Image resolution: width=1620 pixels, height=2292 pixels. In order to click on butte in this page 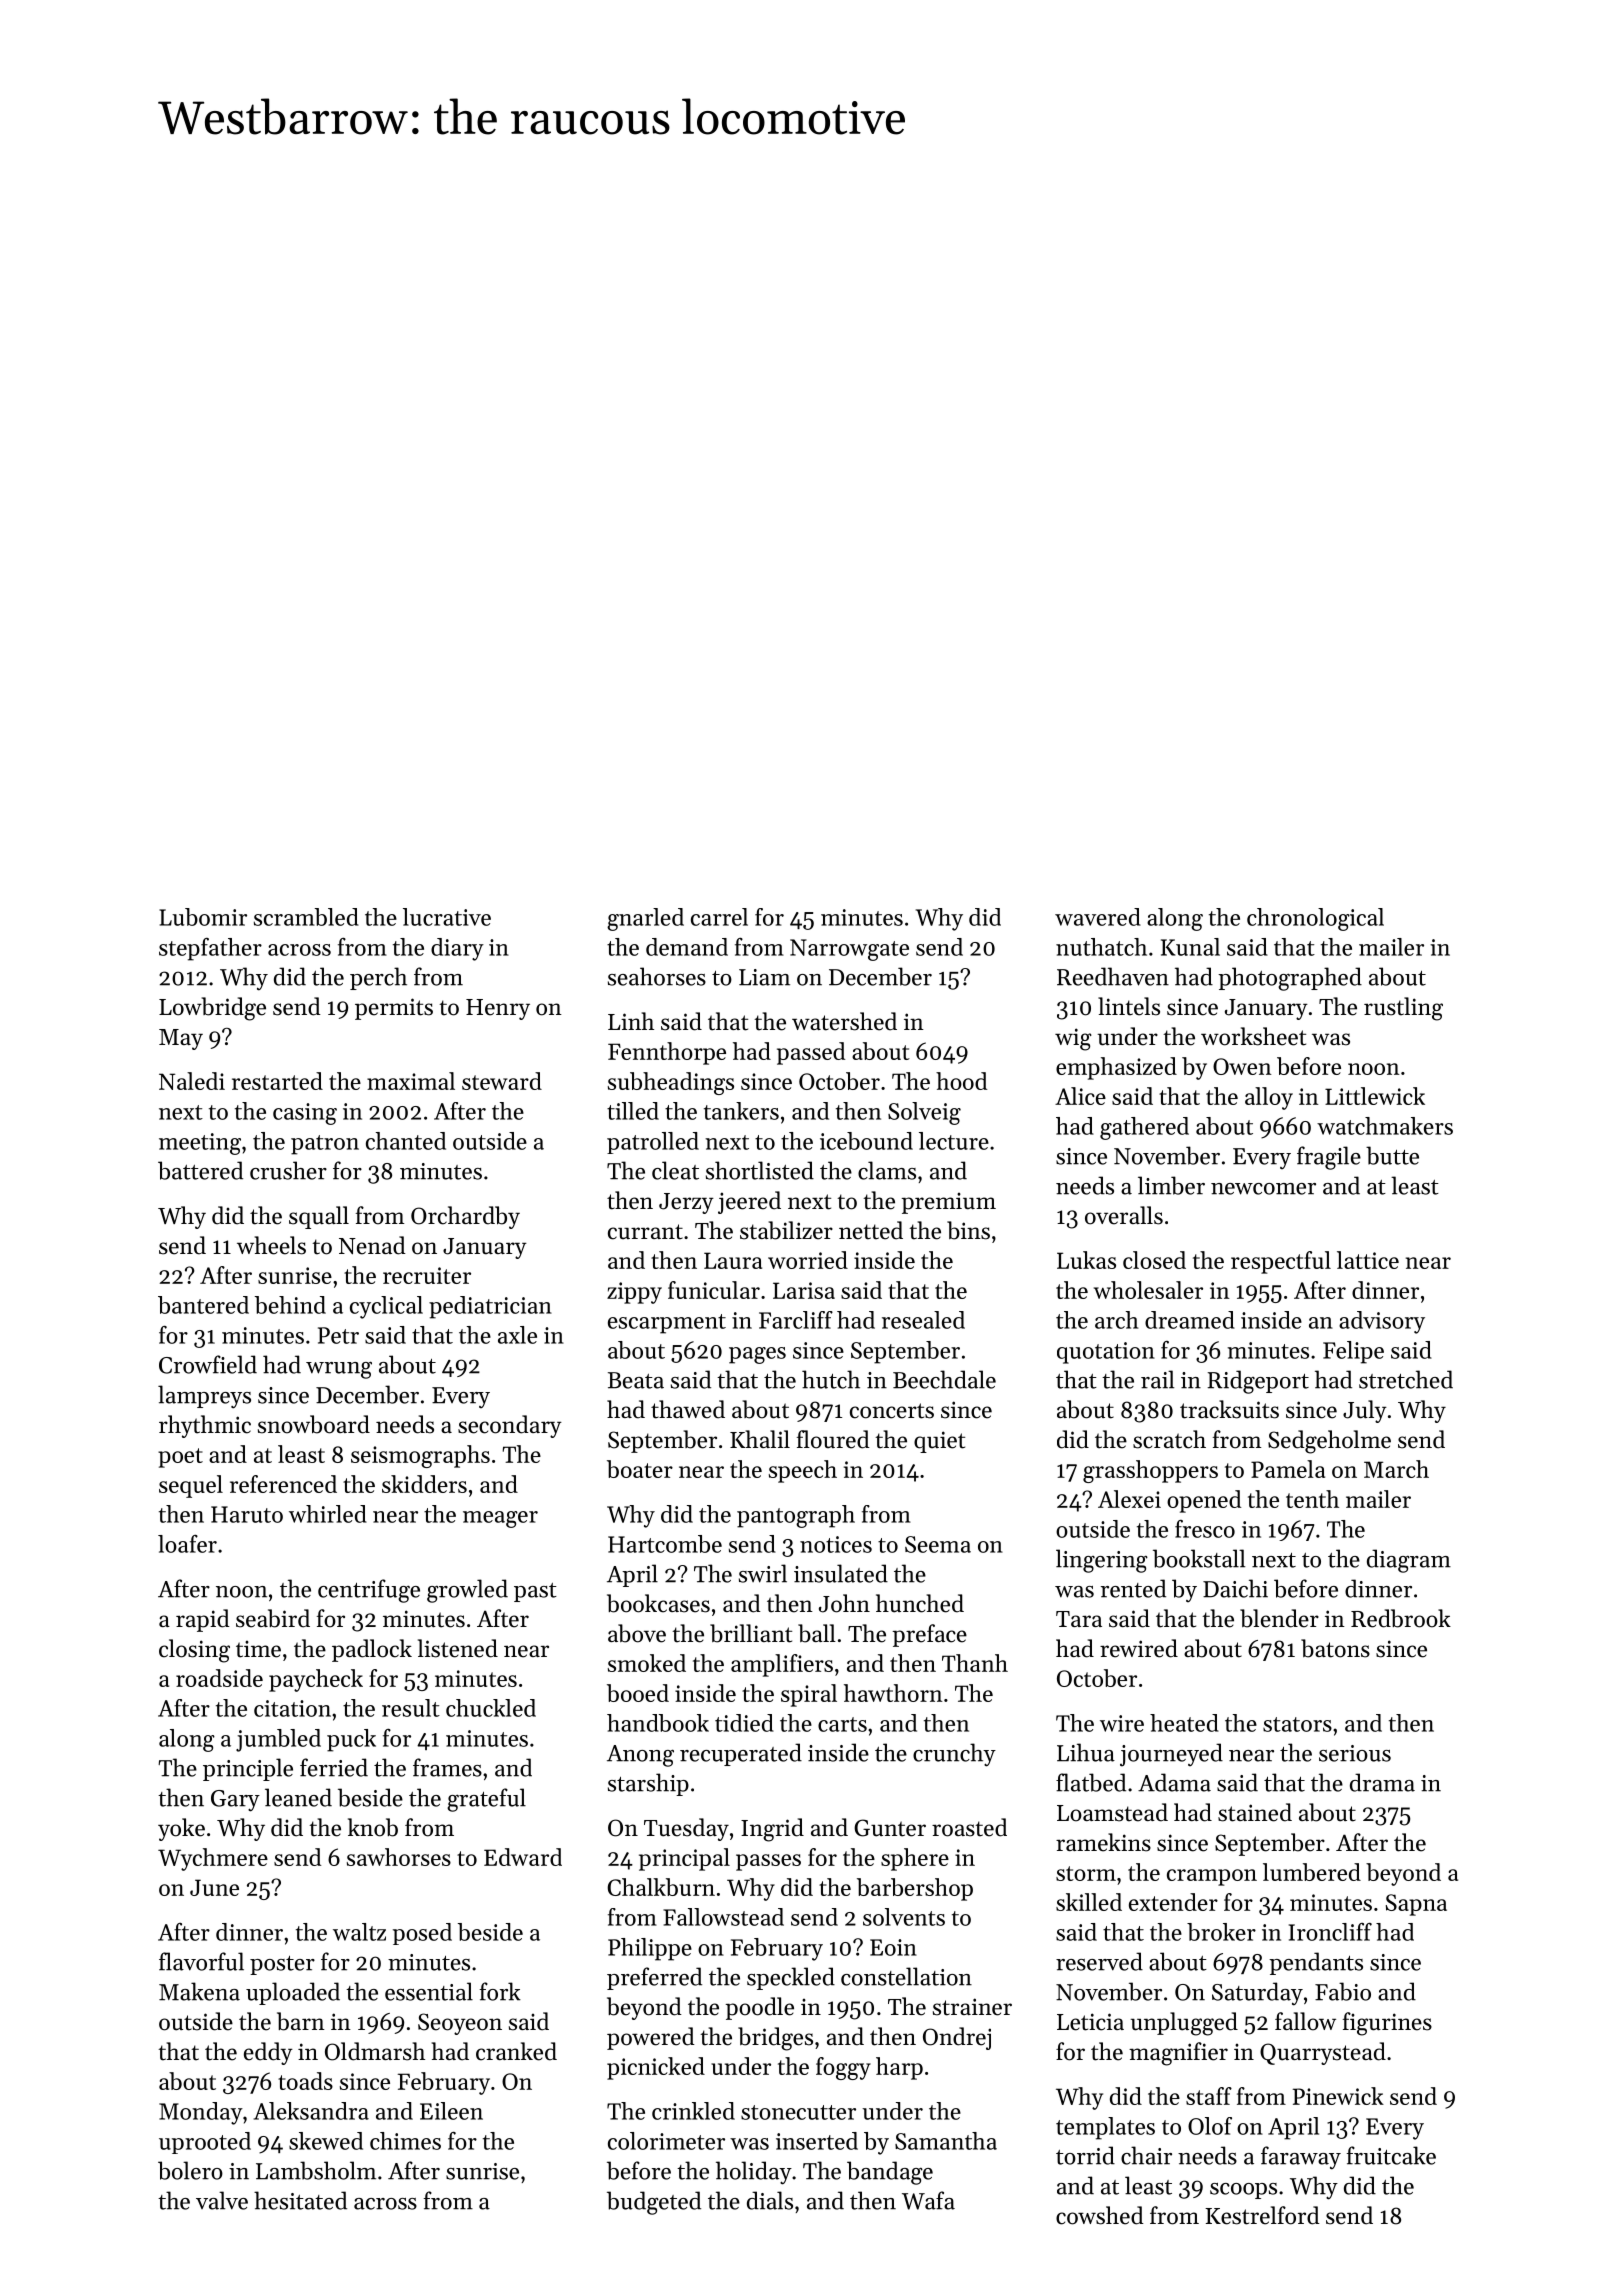, I will do `click(1392, 1155)`.
